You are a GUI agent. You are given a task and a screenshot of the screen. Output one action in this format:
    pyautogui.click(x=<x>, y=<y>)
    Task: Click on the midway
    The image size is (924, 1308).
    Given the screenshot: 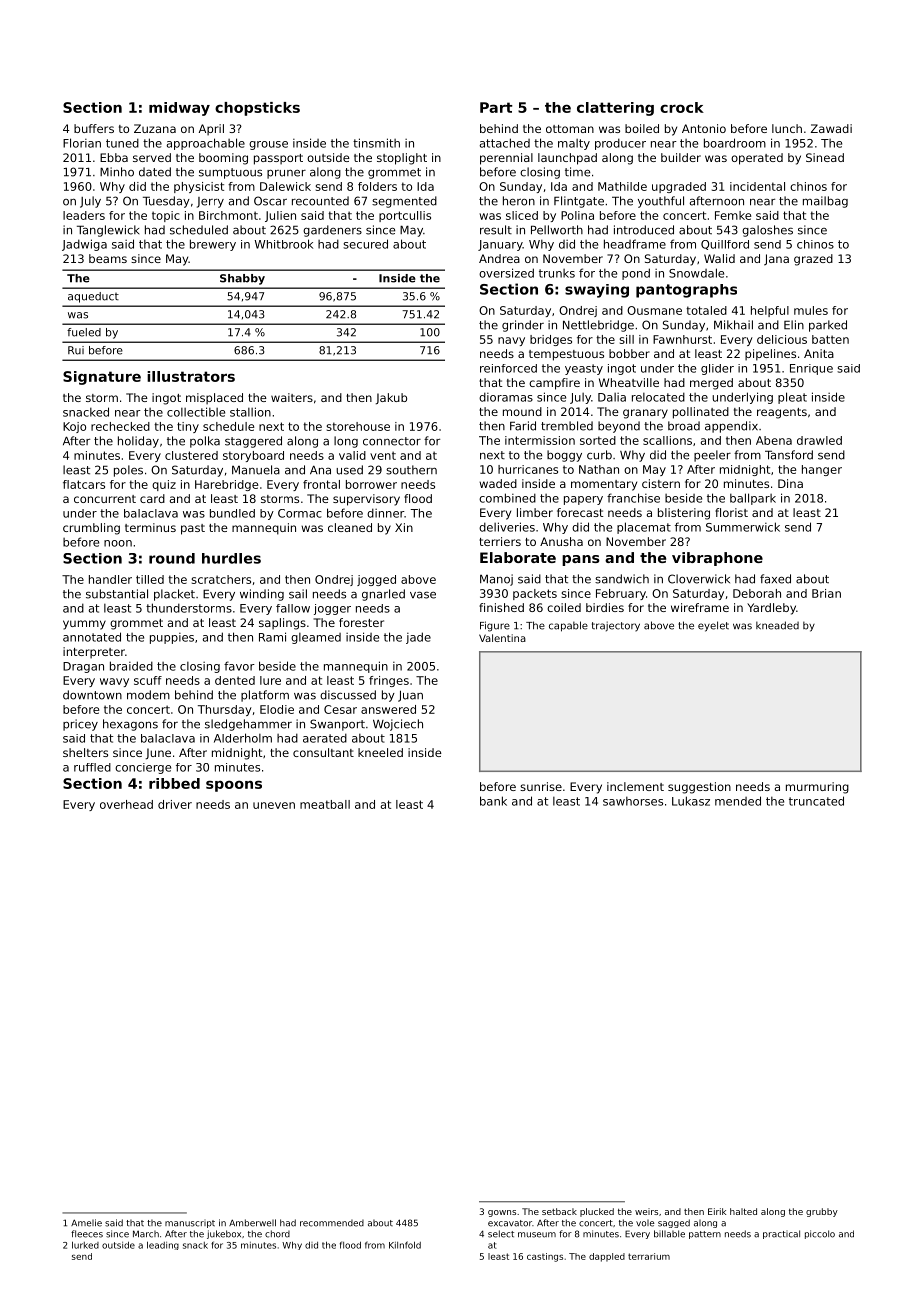 What is the action you would take?
    pyautogui.click(x=179, y=109)
